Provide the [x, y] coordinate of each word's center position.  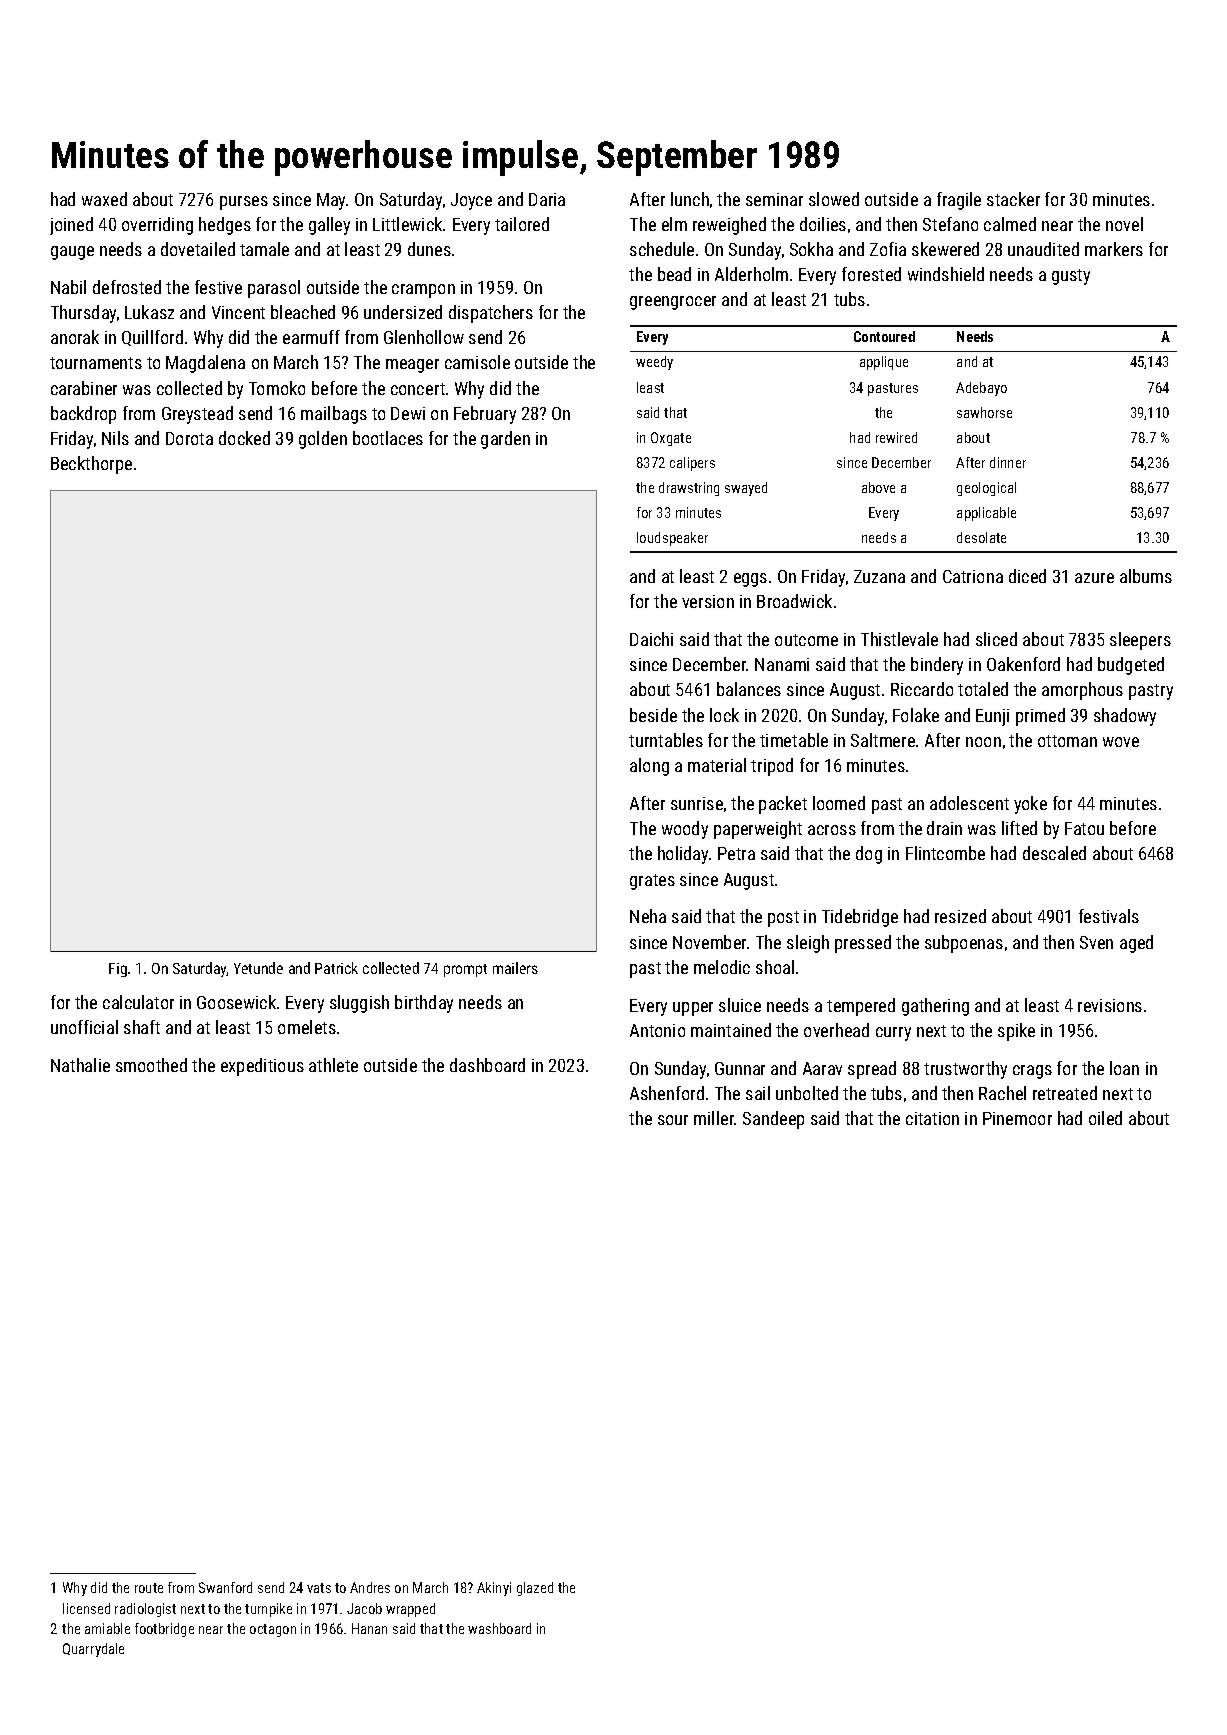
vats [319, 1588]
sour [673, 1120]
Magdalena [205, 364]
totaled [983, 689]
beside [653, 715]
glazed [535, 1589]
